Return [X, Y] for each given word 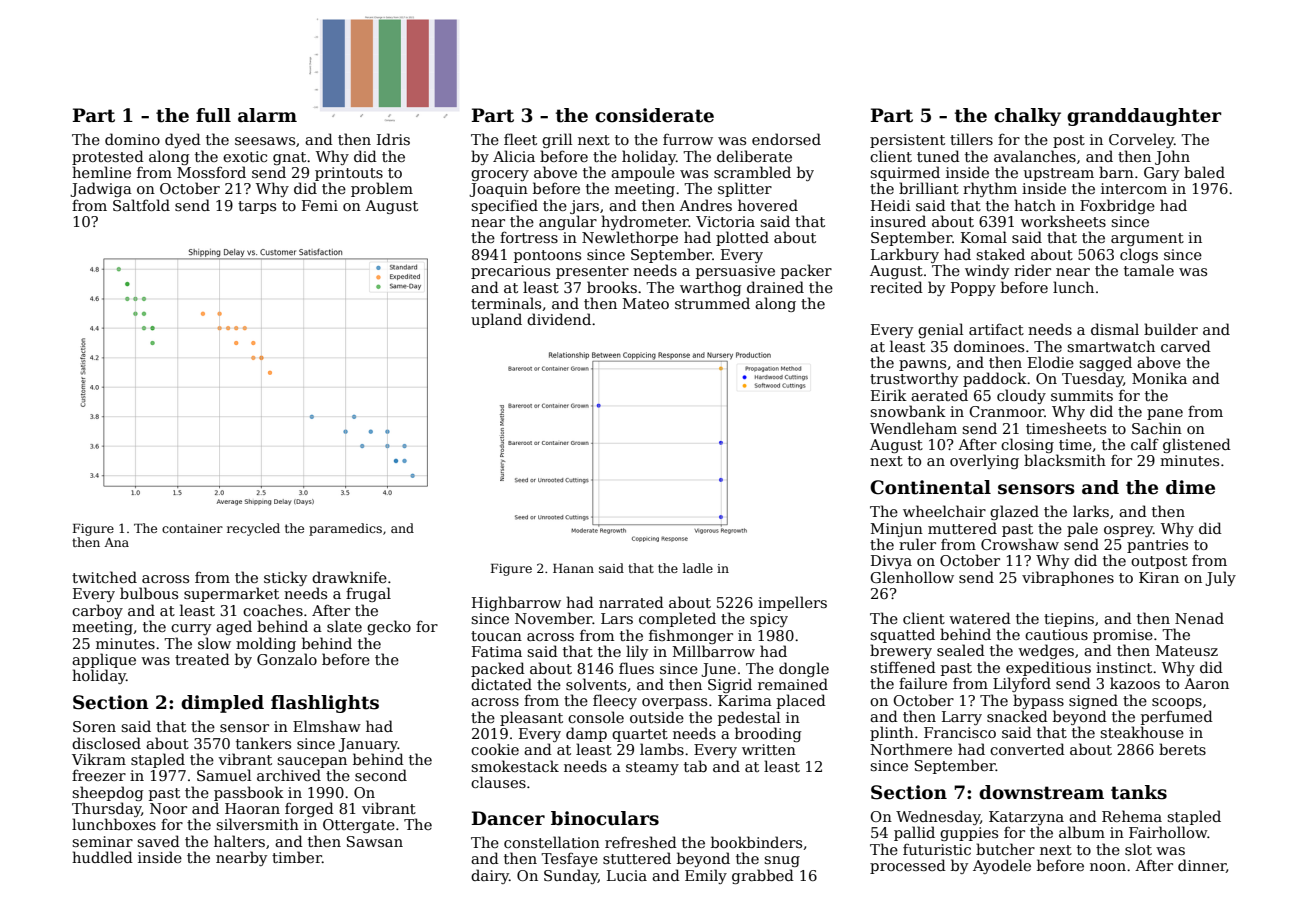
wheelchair [944, 511]
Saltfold [141, 205]
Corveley [1141, 140]
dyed [183, 140]
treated [202, 659]
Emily [706, 876]
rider [1032, 270]
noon [1108, 867]
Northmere [911, 749]
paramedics [345, 529]
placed [801, 701]
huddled [102, 857]
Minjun [897, 530]
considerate [654, 115]
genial [940, 330]
